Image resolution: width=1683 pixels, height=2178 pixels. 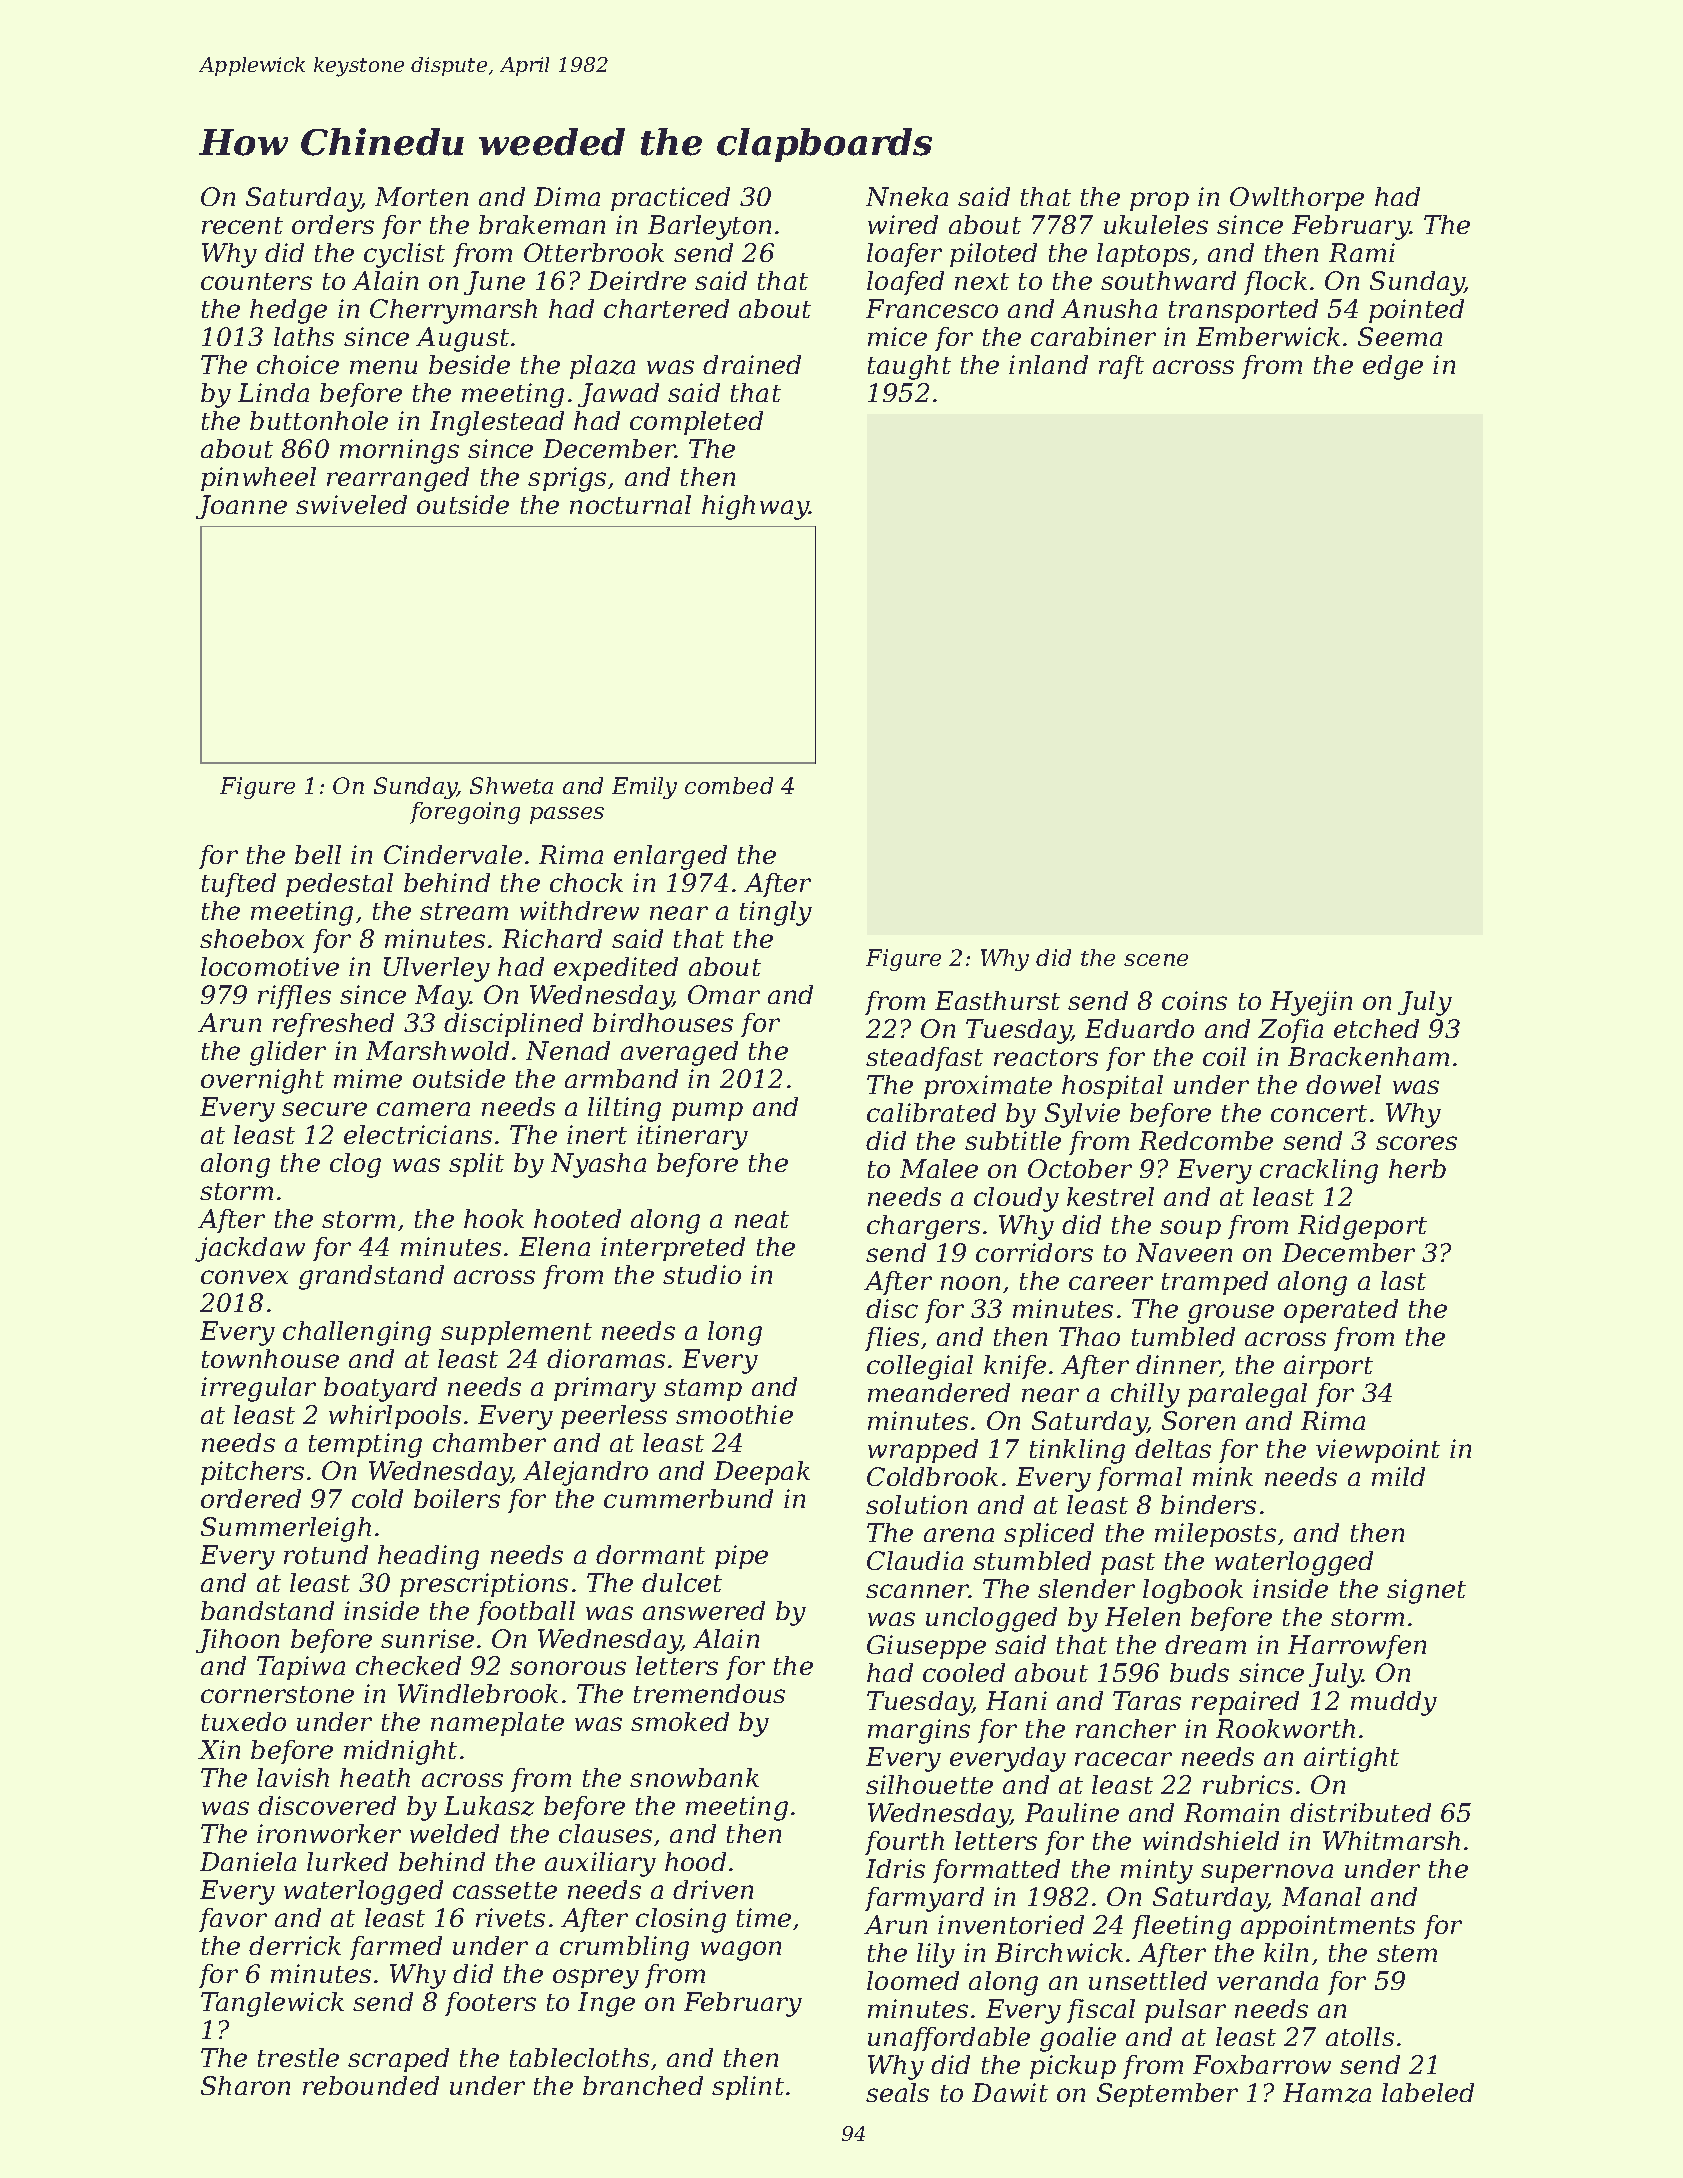 What do you see at coordinates (1010, 2092) in the screenshot?
I see `Dawit` at bounding box center [1010, 2092].
